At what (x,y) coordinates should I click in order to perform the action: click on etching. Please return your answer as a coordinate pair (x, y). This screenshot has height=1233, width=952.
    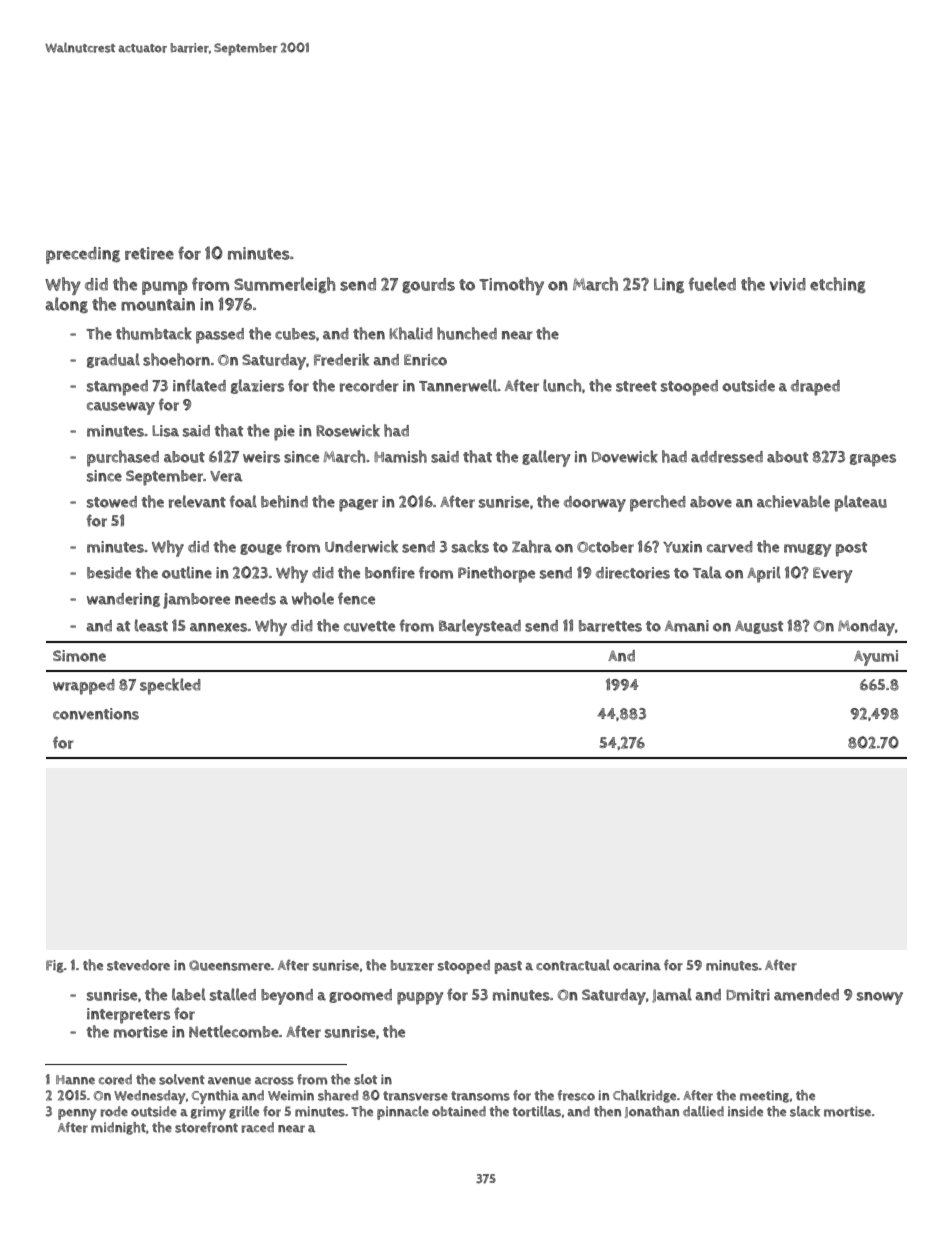
    Looking at the image, I should click on (838, 285).
